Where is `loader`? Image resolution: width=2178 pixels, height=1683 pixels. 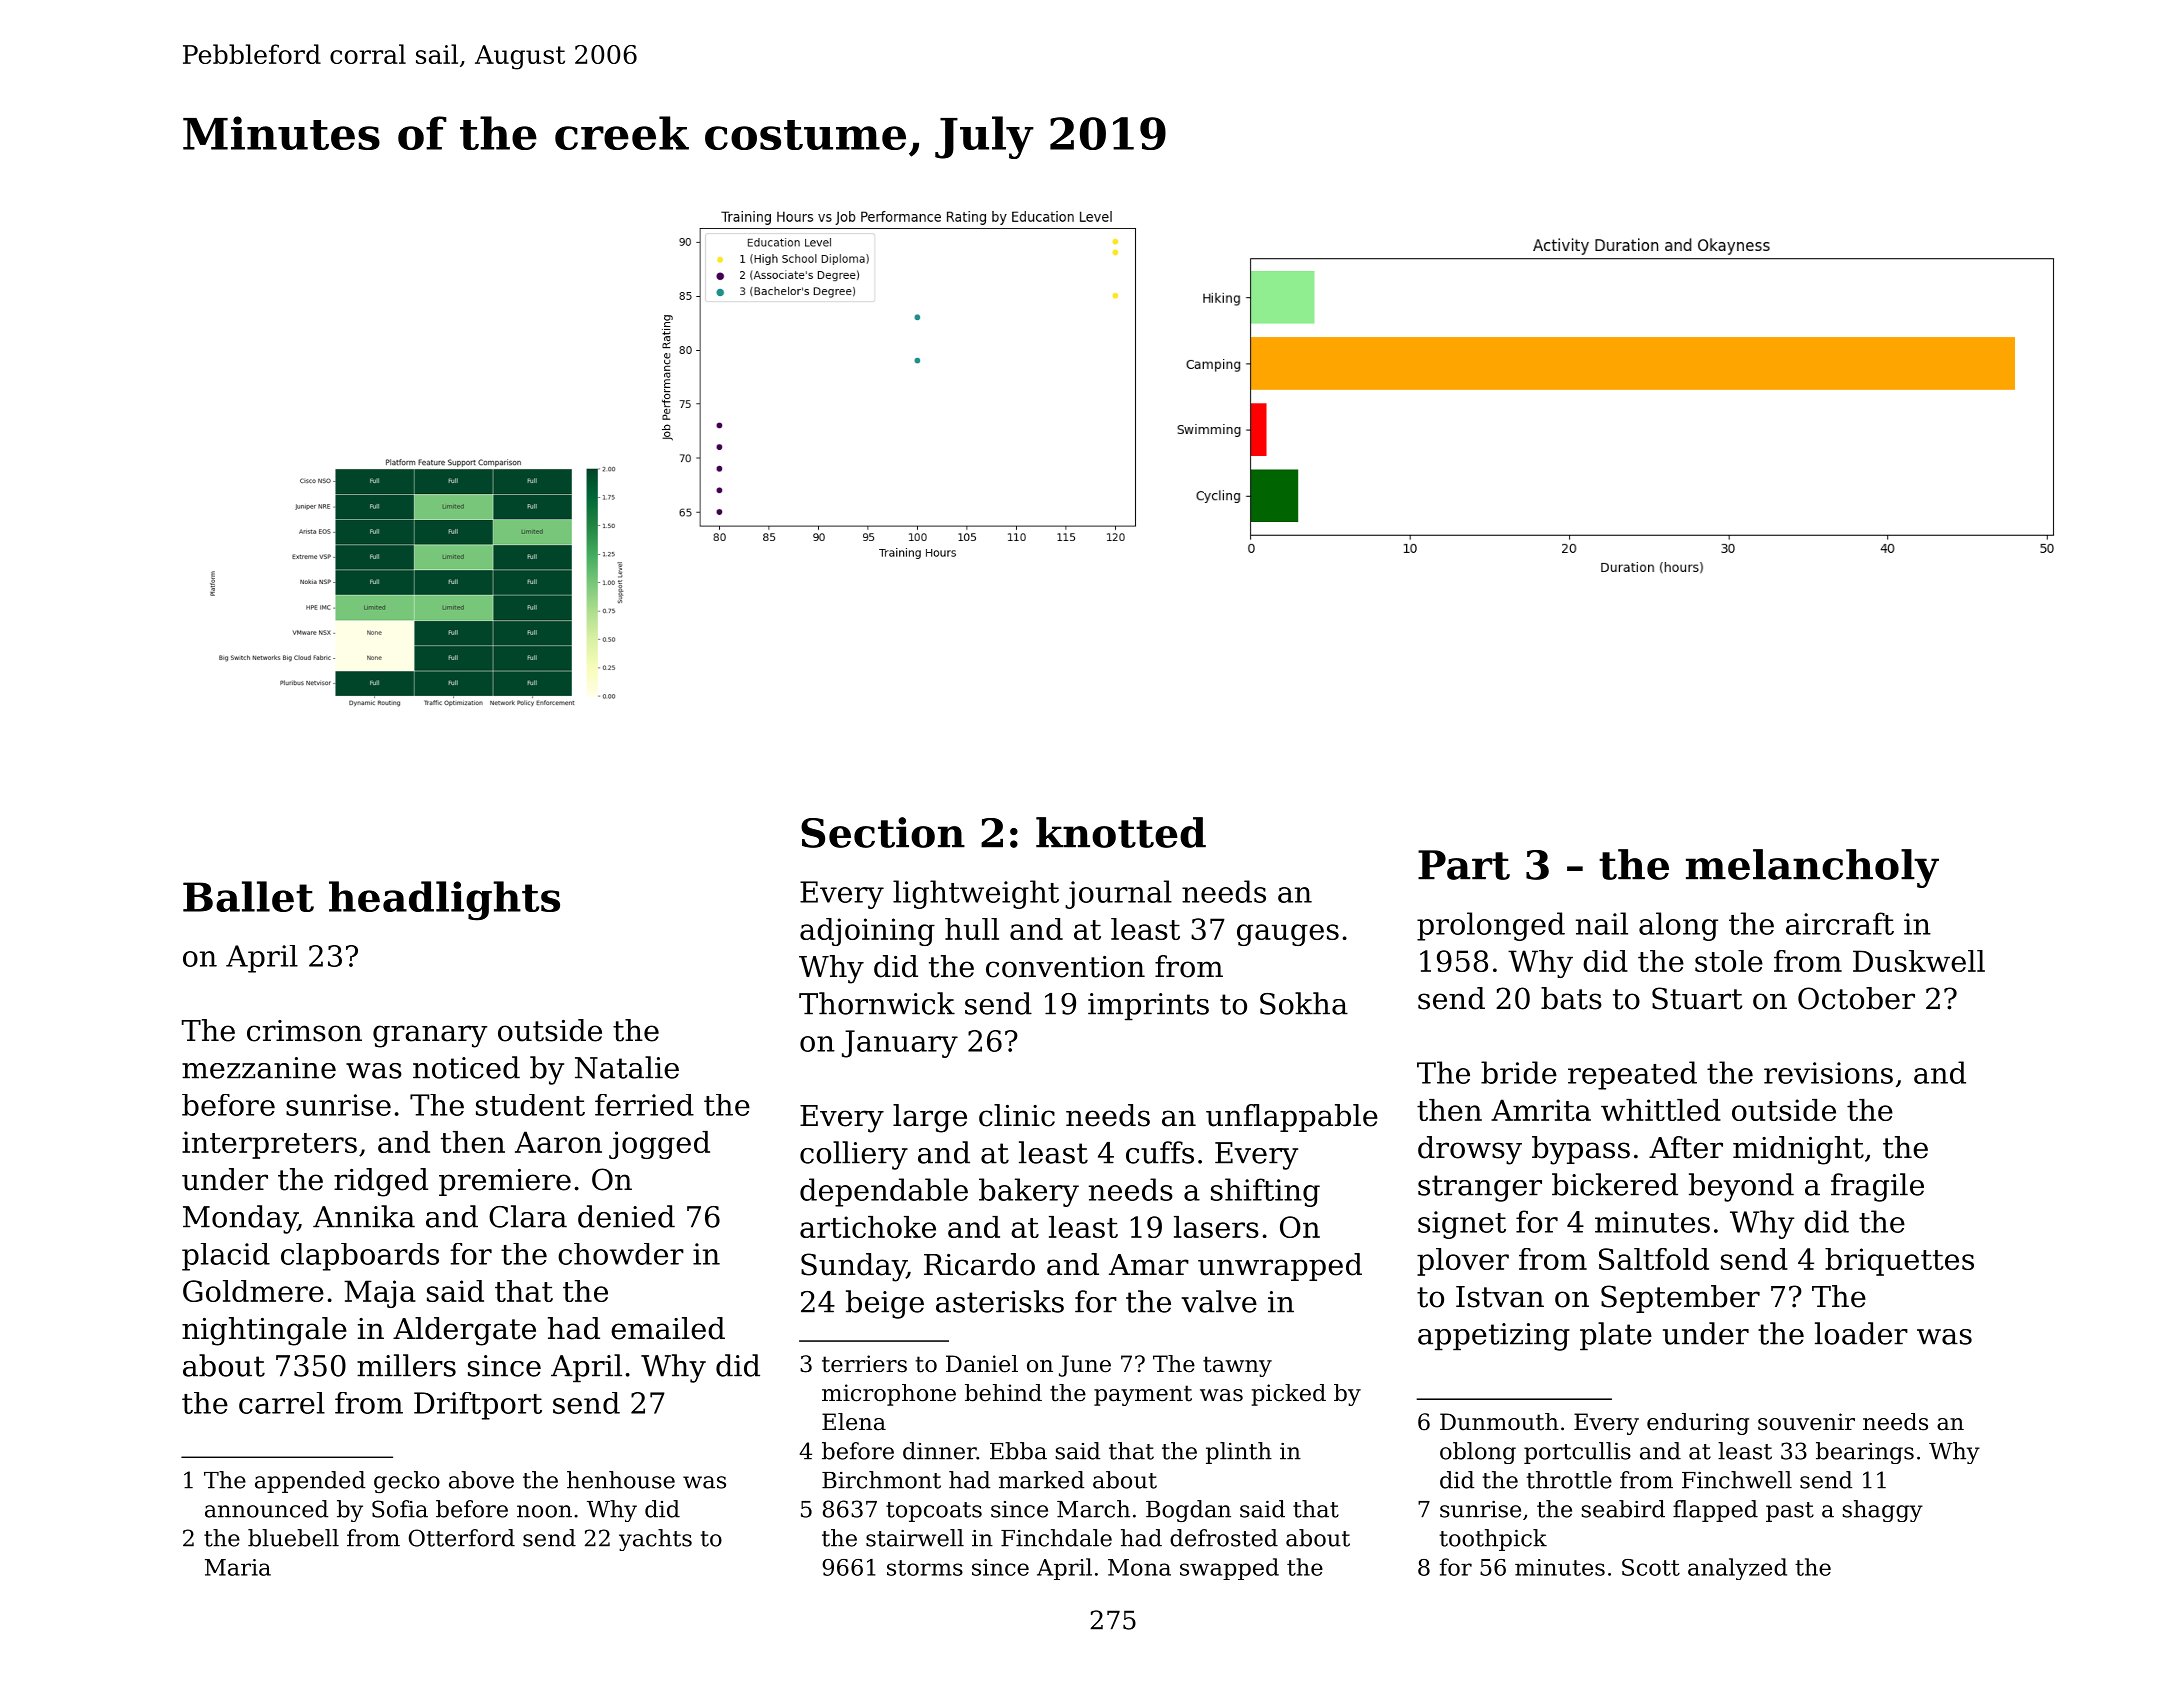
loader is located at coordinates (1861, 1333).
